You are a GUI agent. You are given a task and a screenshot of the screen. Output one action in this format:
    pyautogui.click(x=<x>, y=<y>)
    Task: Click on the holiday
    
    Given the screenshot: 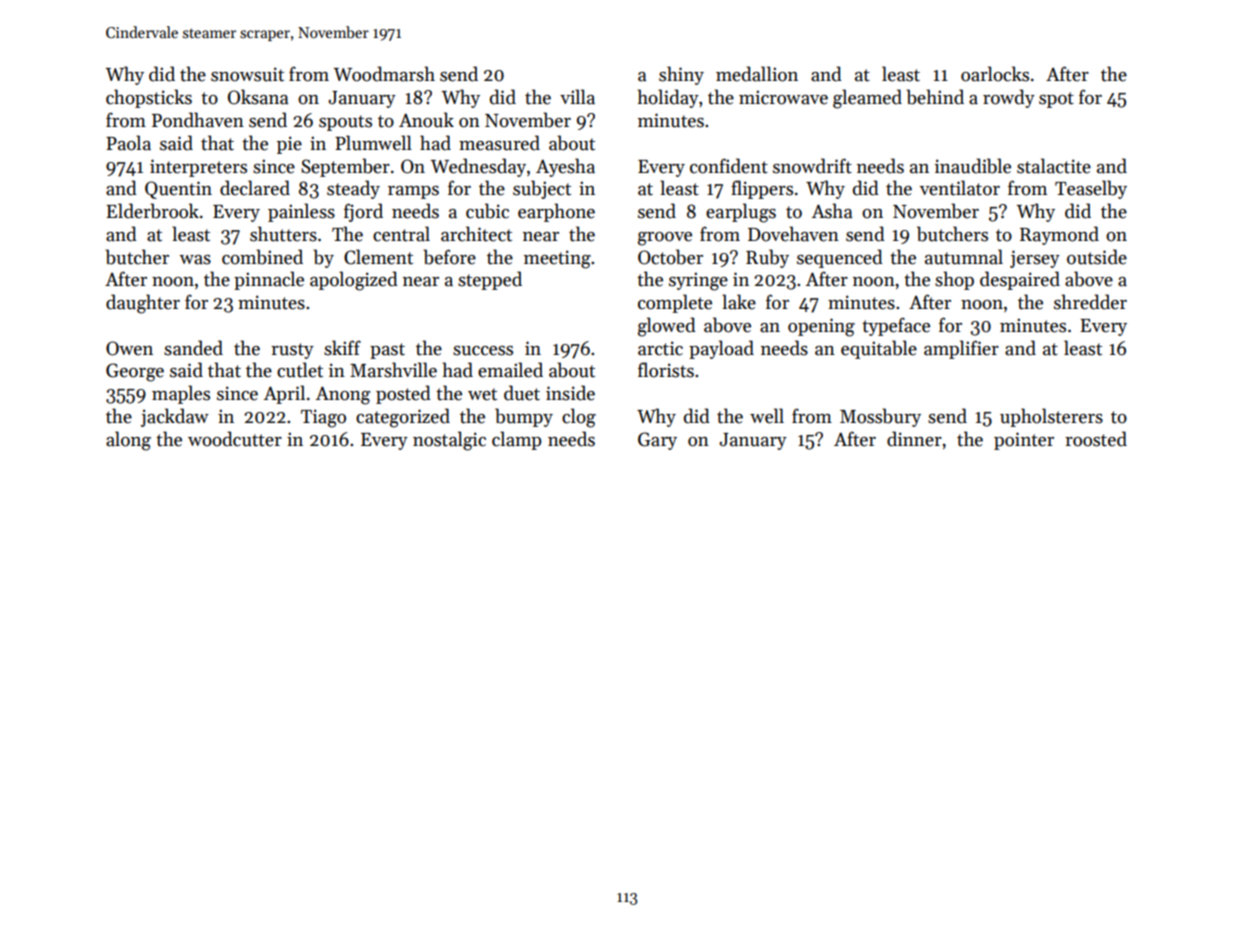 What is the action you would take?
    pyautogui.click(x=668, y=98)
